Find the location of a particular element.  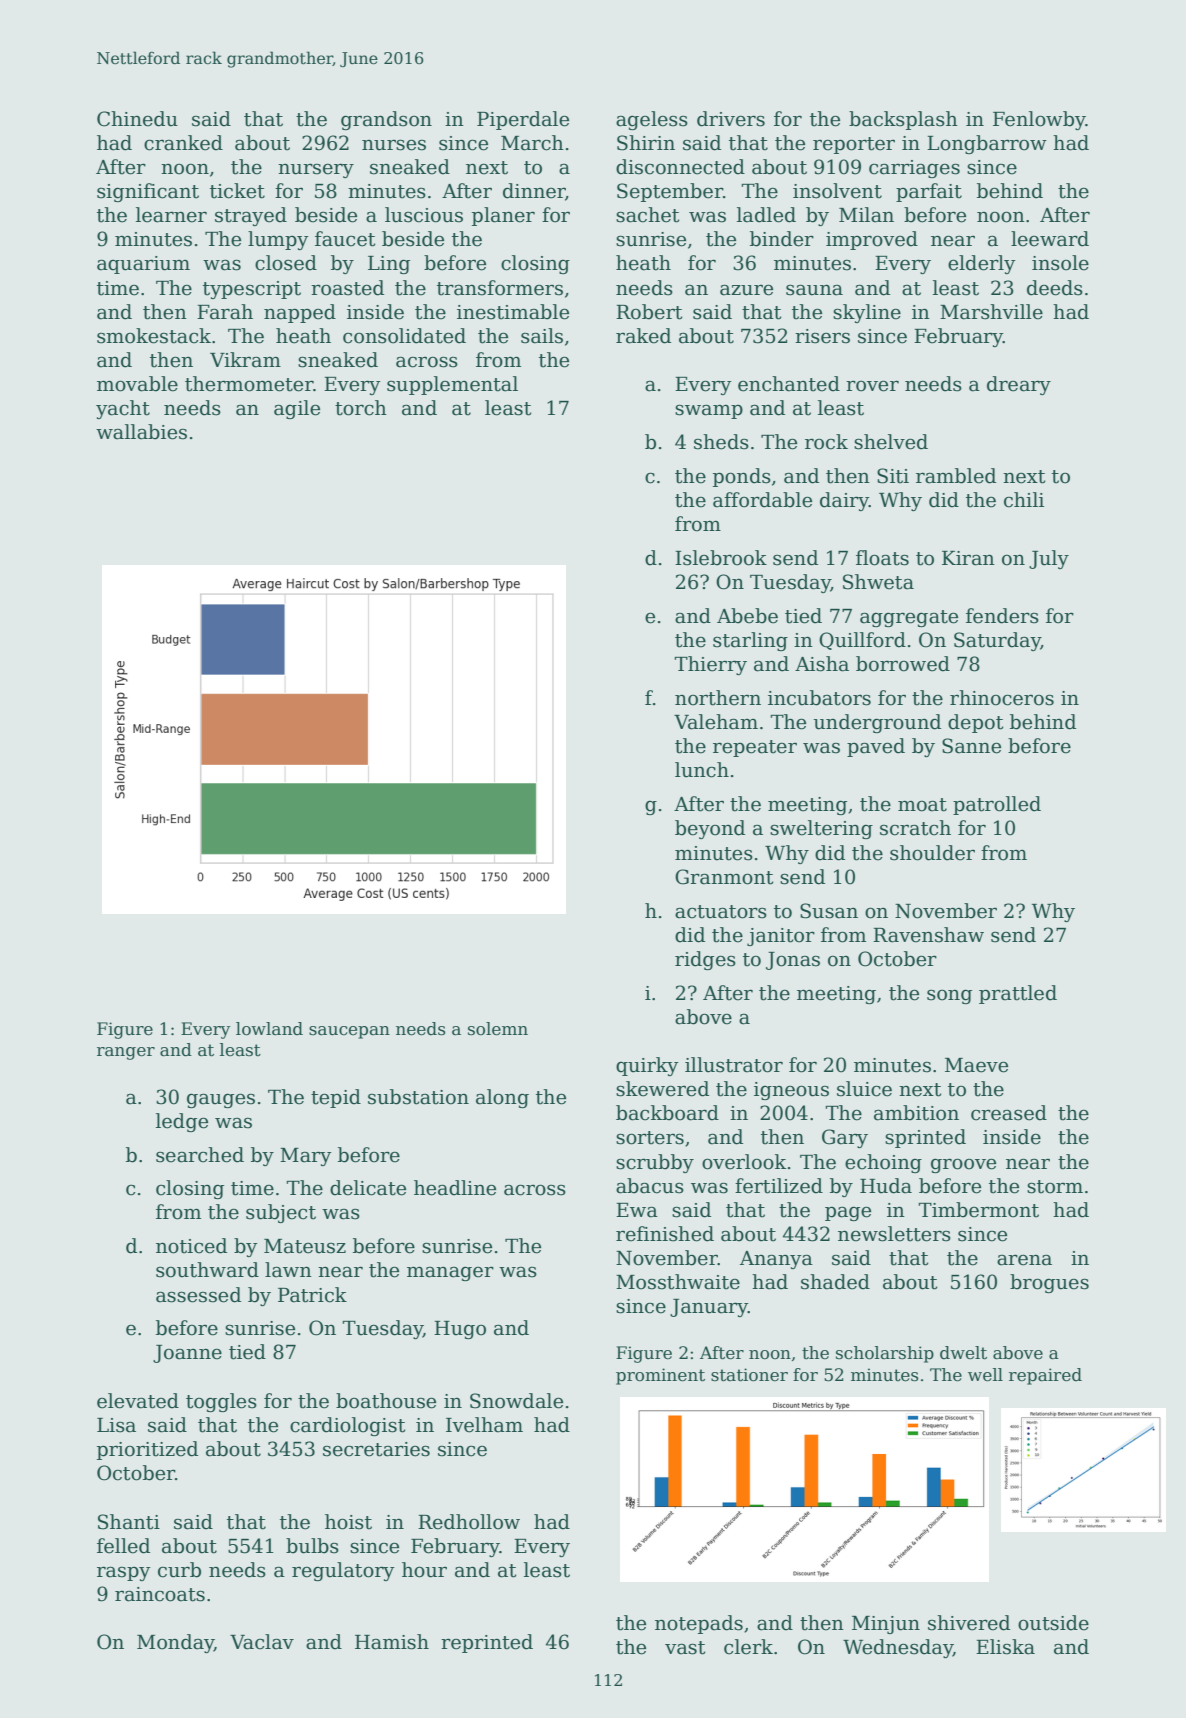

Ravenshaw is located at coordinates (928, 935).
